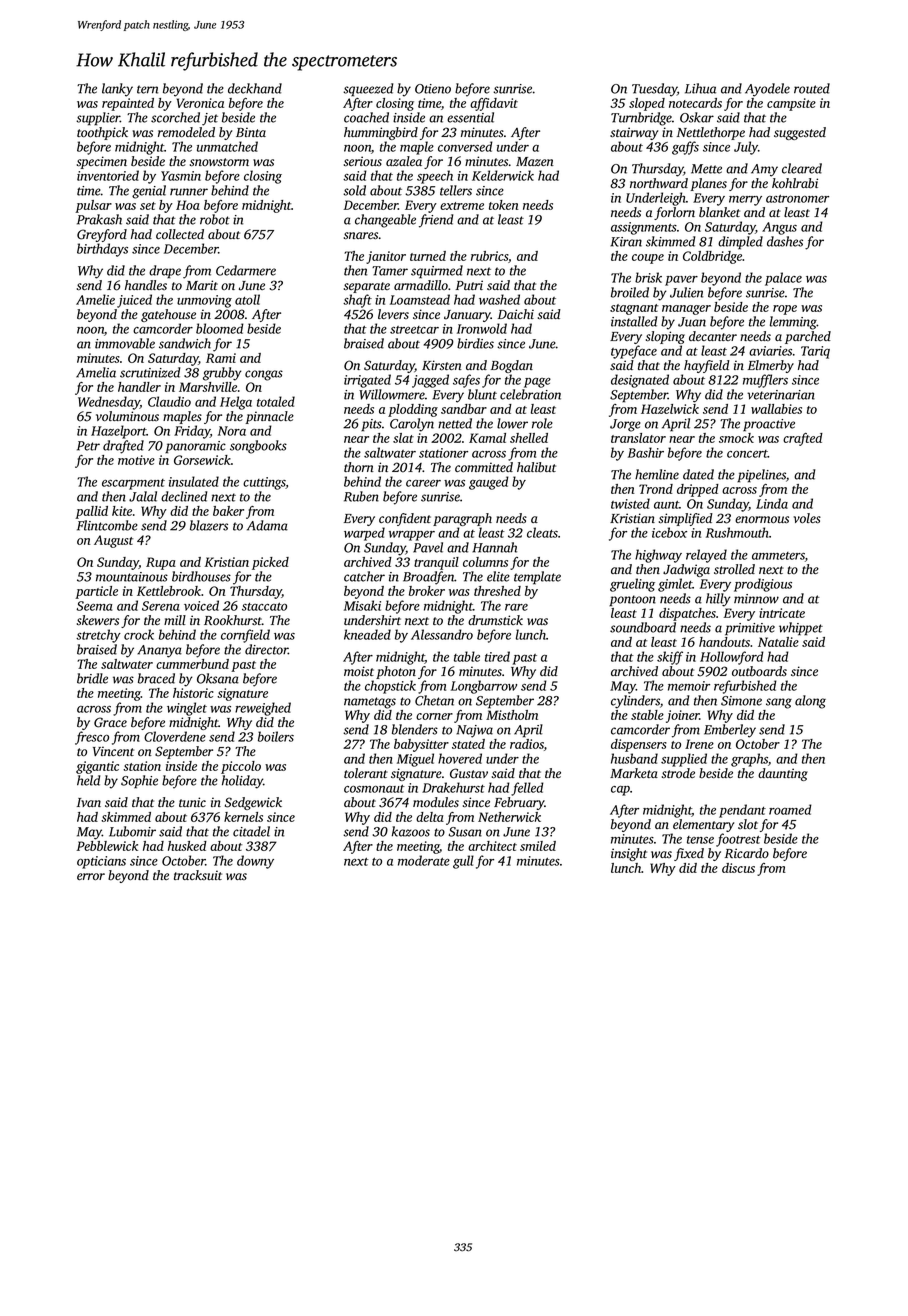 The width and height of the screenshot is (908, 1316). I want to click on Cloverdene, so click(175, 736).
